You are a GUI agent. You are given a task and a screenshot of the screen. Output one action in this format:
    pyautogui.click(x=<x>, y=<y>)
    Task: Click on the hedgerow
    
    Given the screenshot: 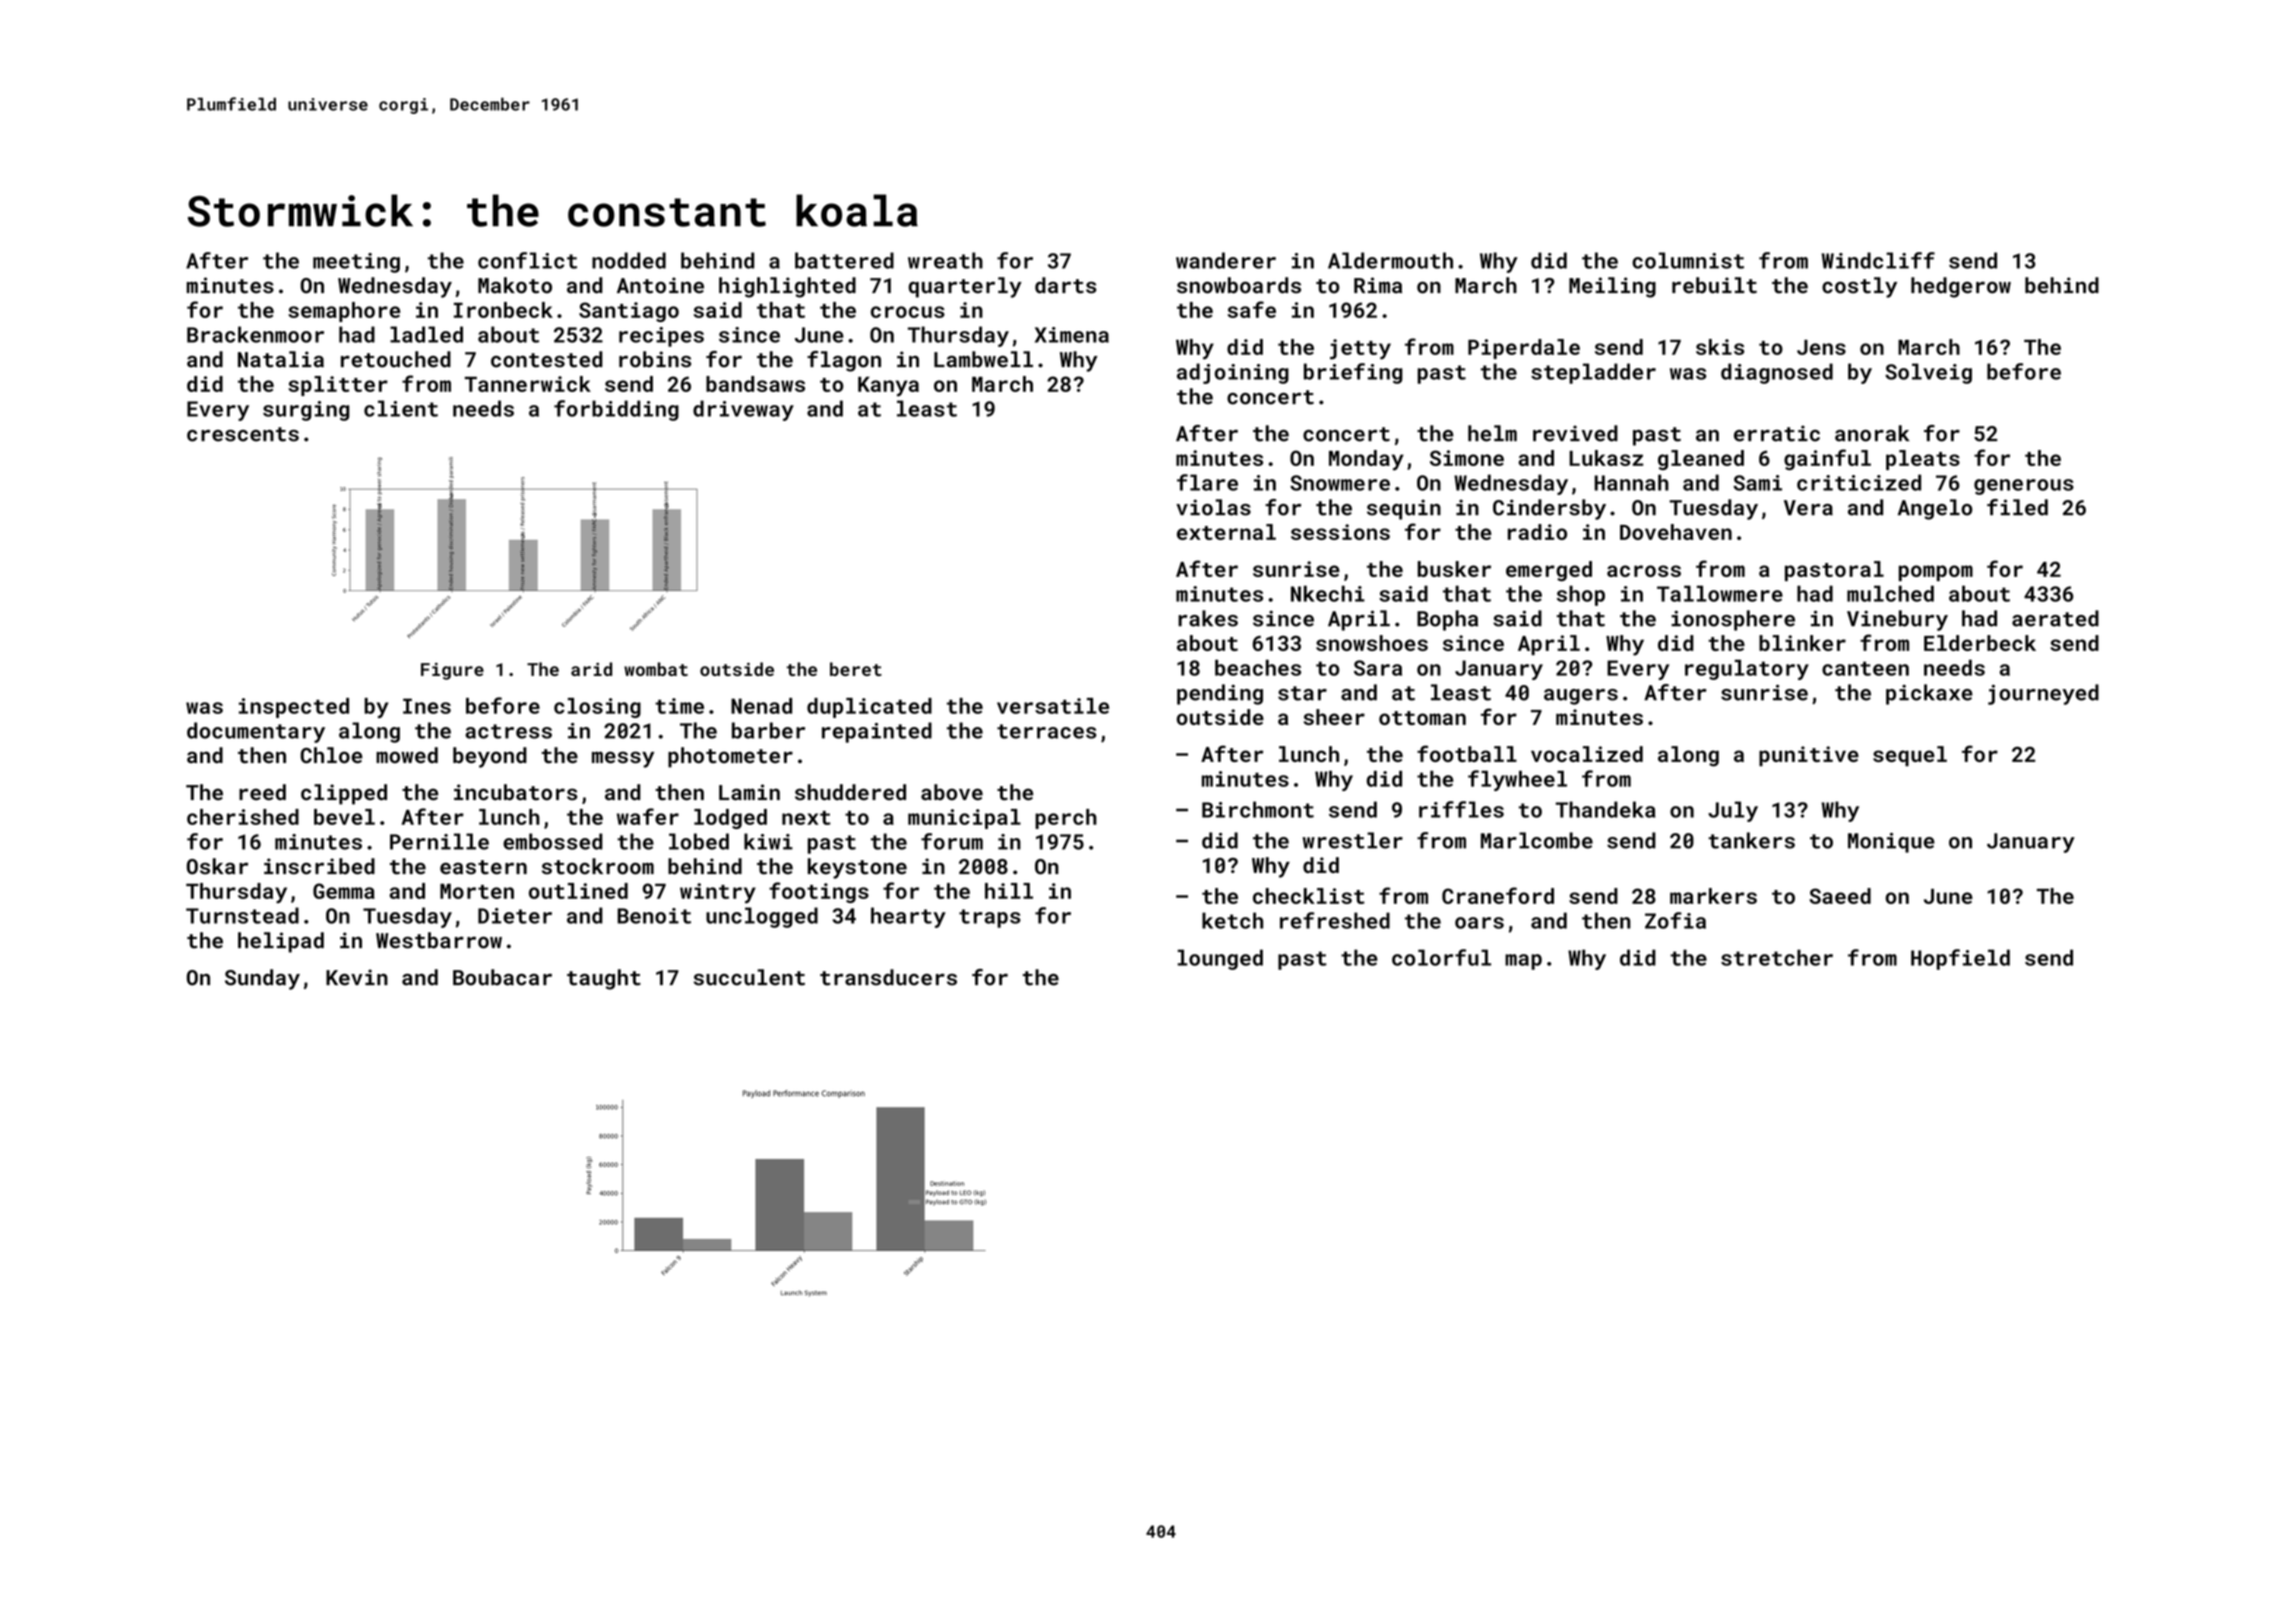 What is the action you would take?
    pyautogui.click(x=1961, y=287)
